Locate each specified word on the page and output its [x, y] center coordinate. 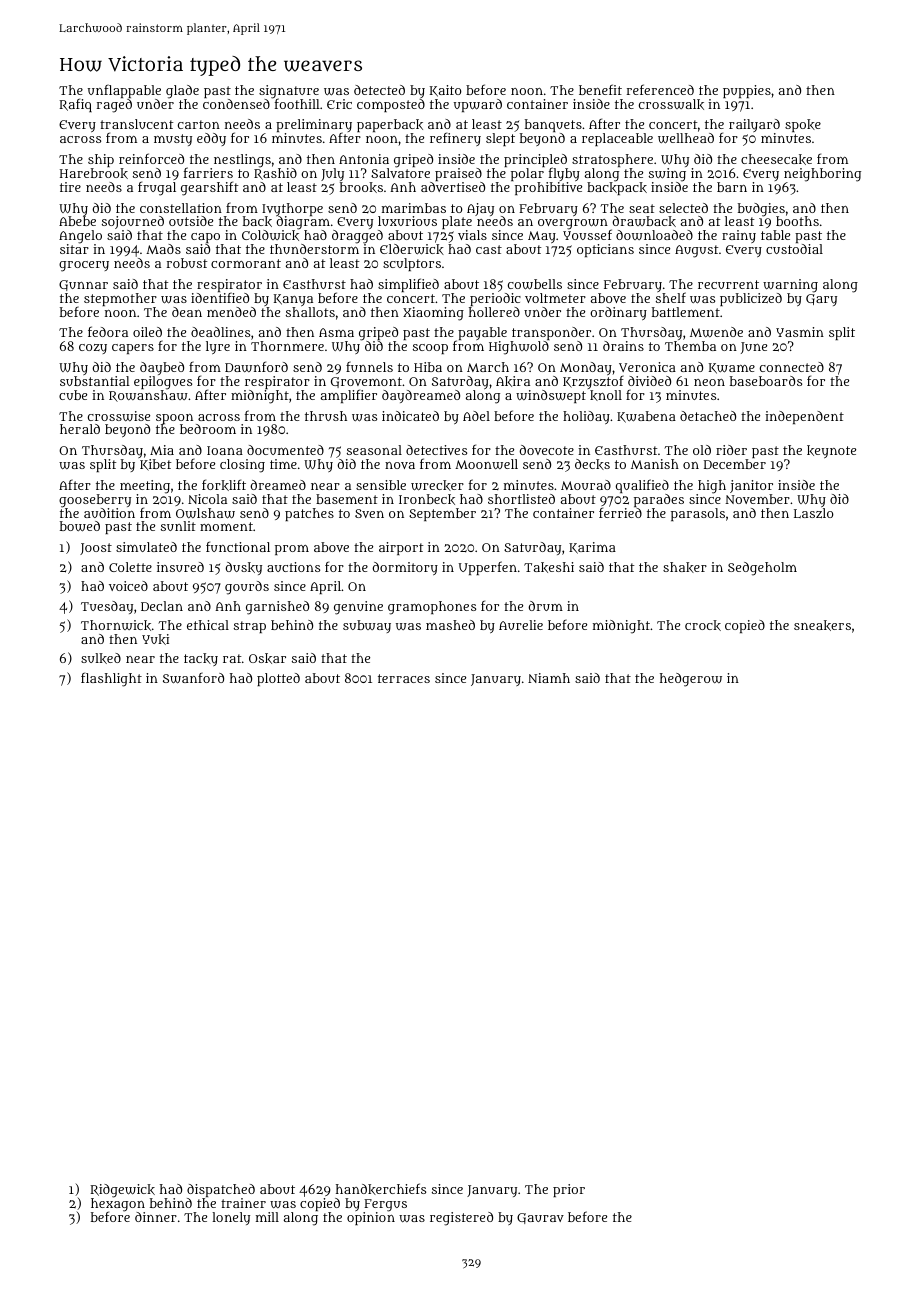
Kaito [446, 91]
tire [70, 187]
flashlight [111, 679]
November [757, 499]
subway [367, 626]
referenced [660, 89]
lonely [231, 1218]
